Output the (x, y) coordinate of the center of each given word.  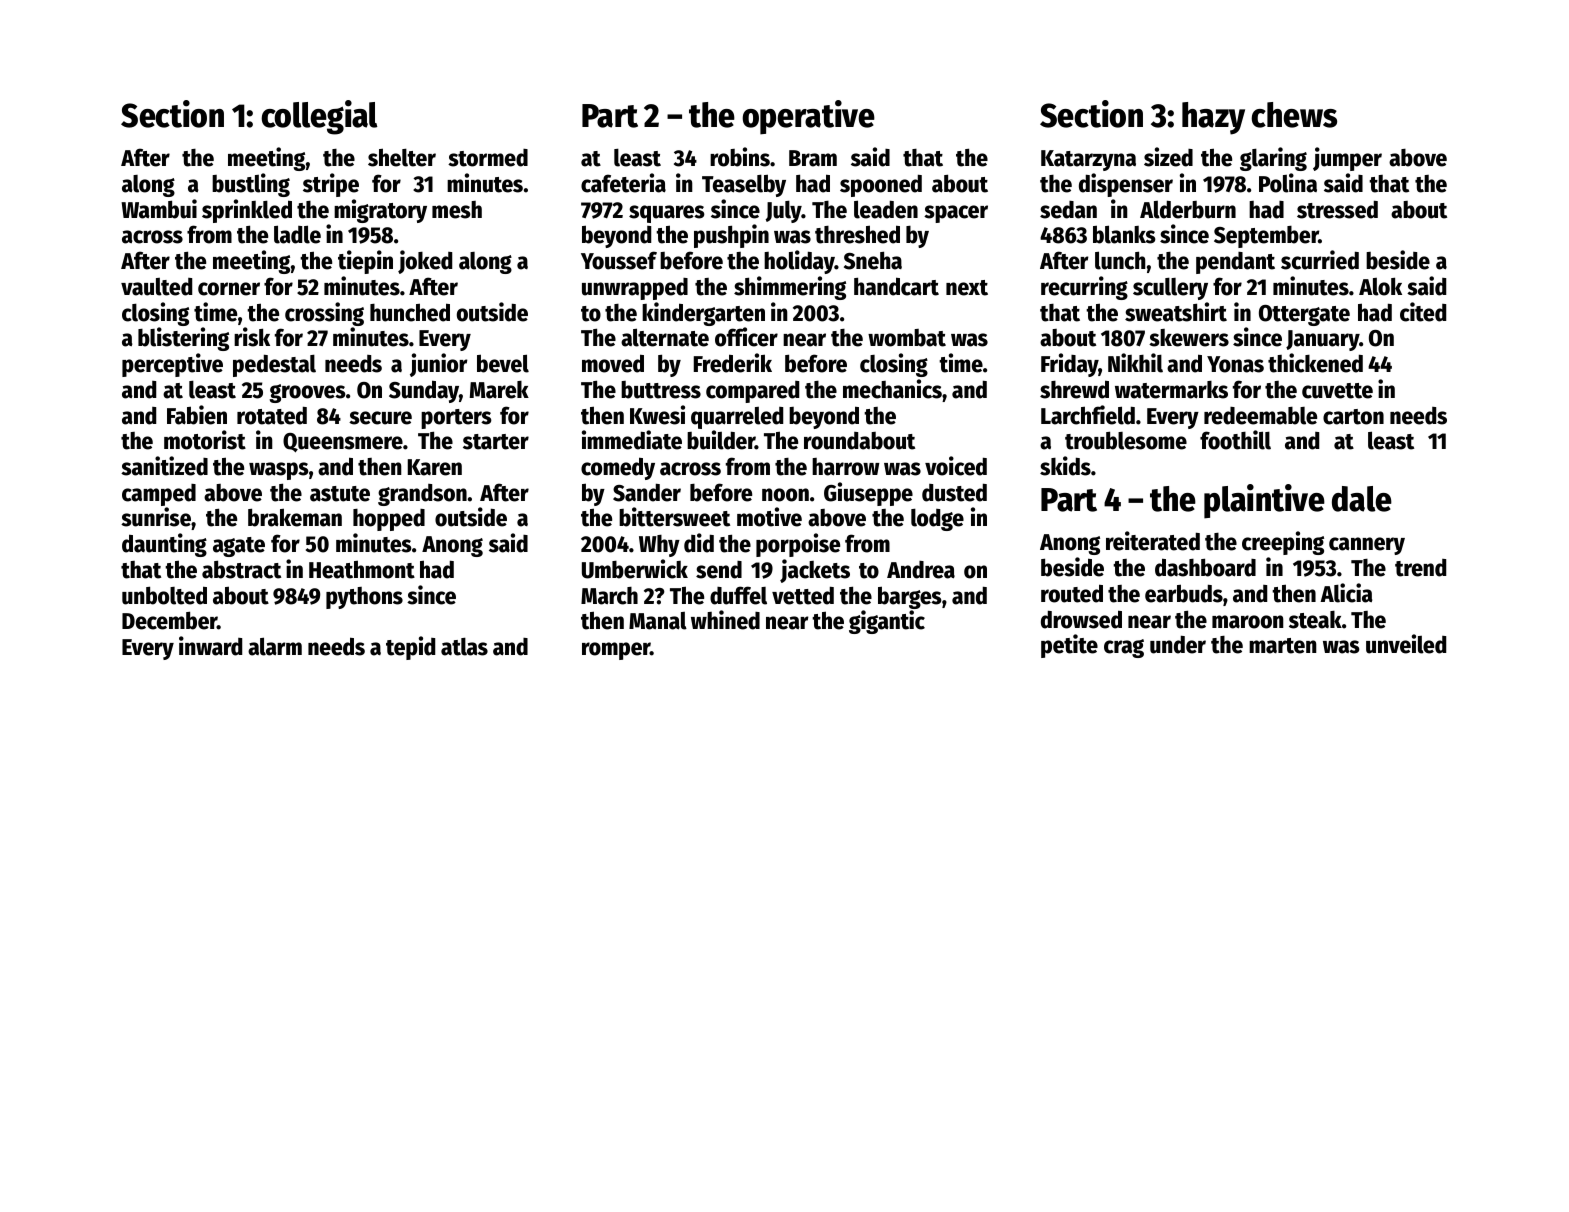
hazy (1213, 118)
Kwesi (657, 415)
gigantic (887, 622)
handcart (896, 286)
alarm (275, 646)
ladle (297, 234)
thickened (1315, 363)
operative (808, 117)
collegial (319, 117)
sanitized (164, 466)
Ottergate (1304, 315)
